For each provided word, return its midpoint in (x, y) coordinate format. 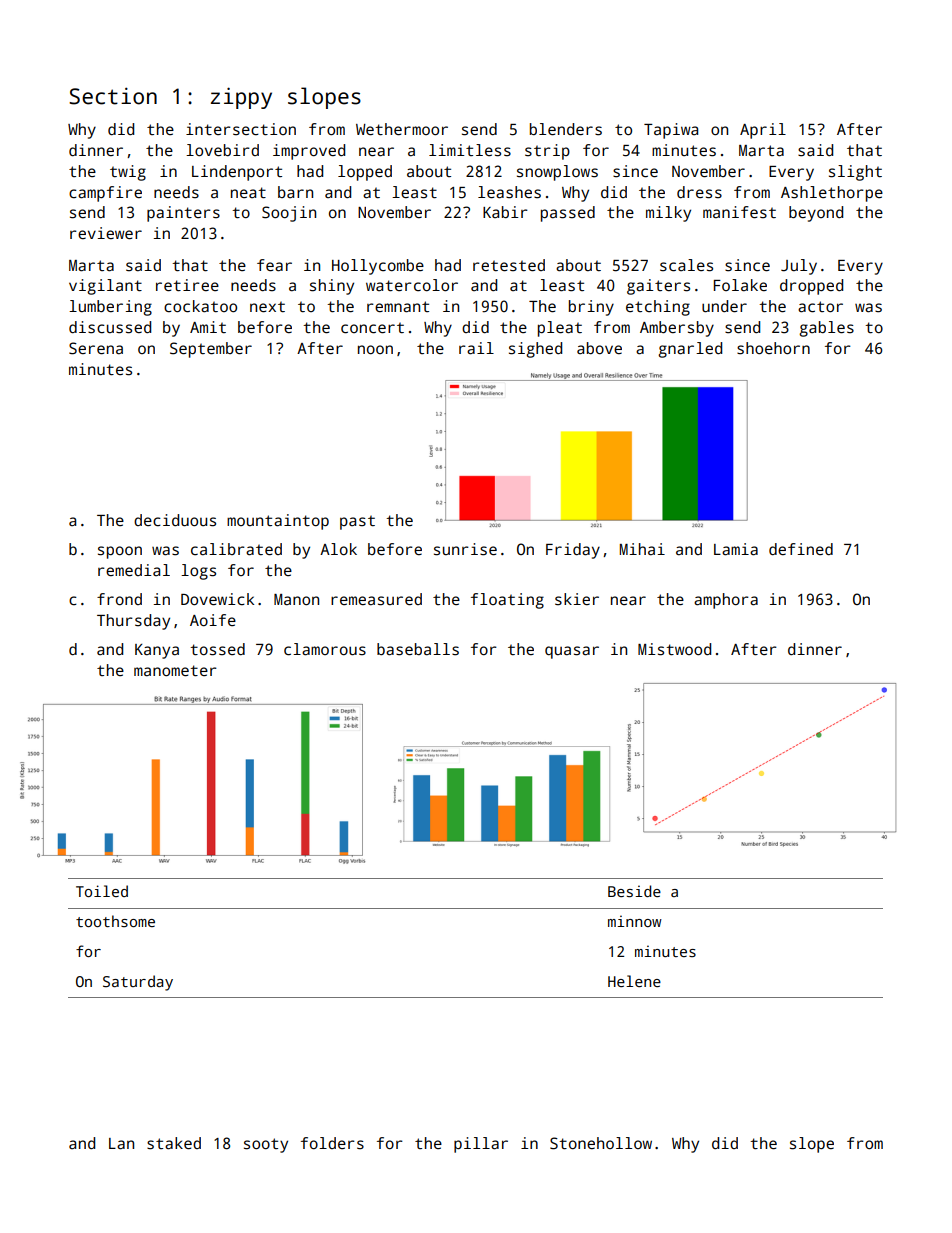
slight (855, 173)
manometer (175, 671)
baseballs (418, 649)
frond (119, 599)
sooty (266, 1145)
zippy (241, 98)
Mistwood (674, 649)
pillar (481, 1145)
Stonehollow (601, 1143)
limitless (470, 150)
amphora (726, 601)
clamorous (325, 649)
